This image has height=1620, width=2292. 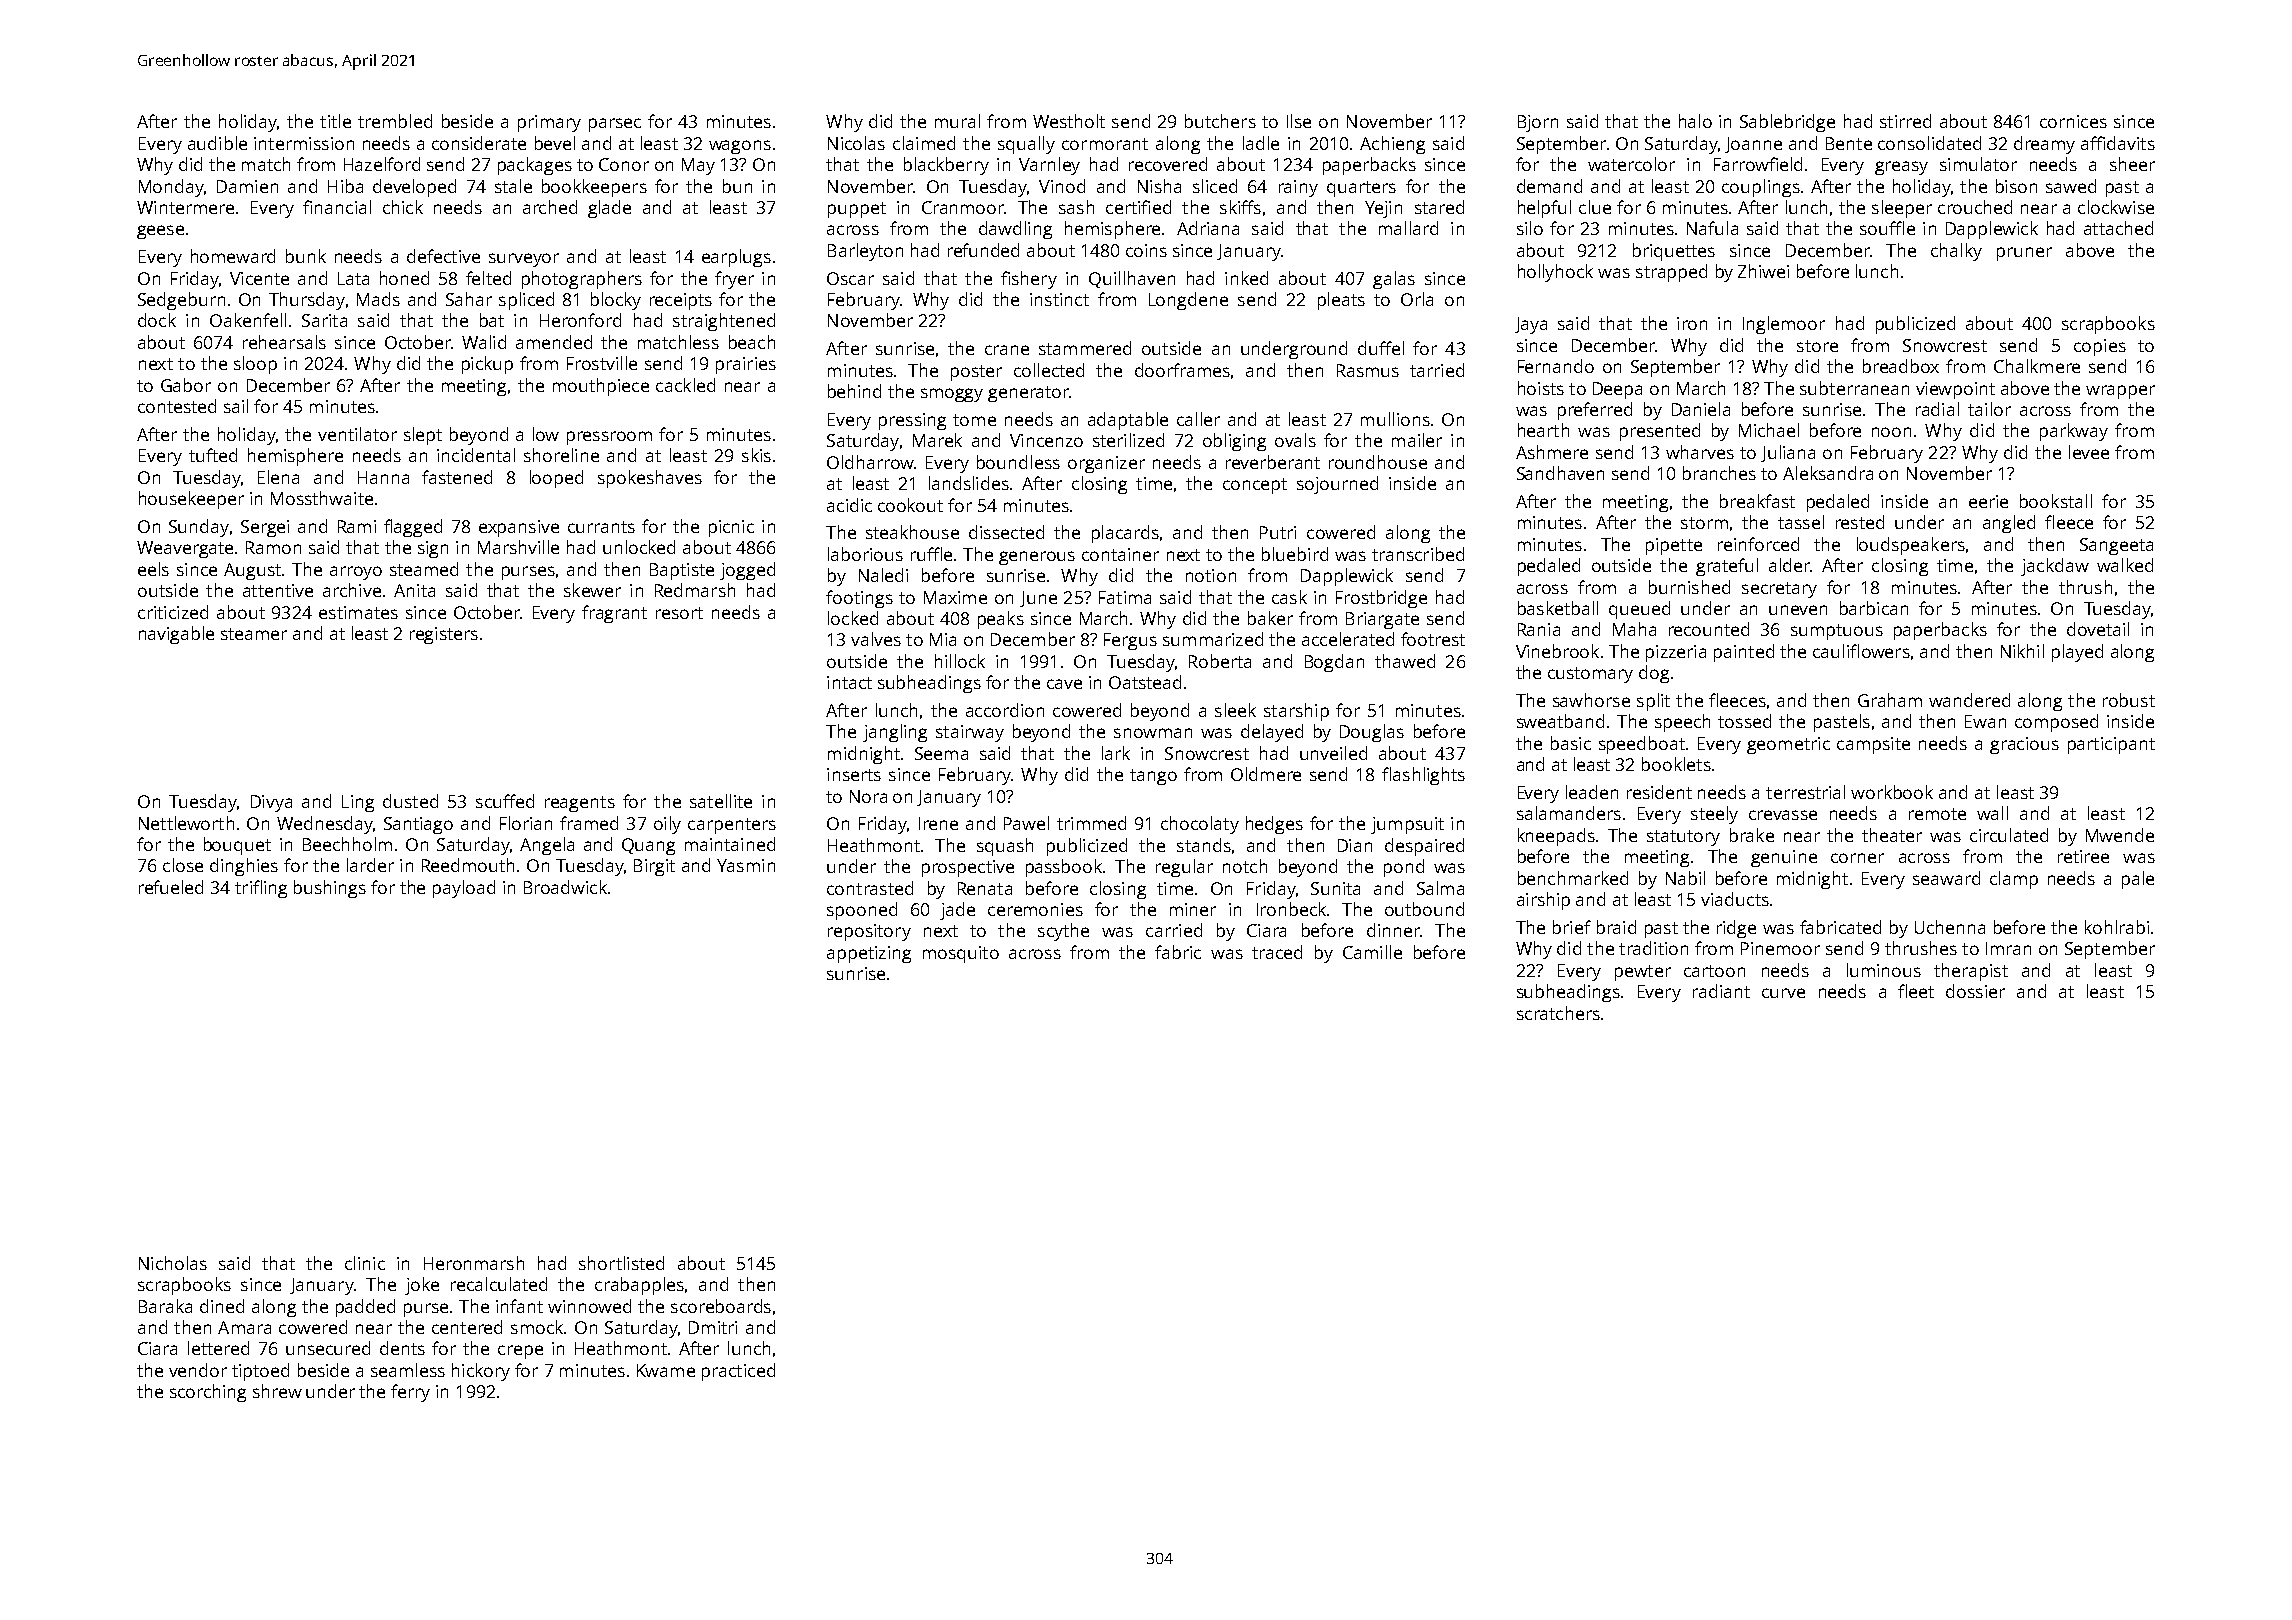 I want to click on bluebird, so click(x=1295, y=554).
